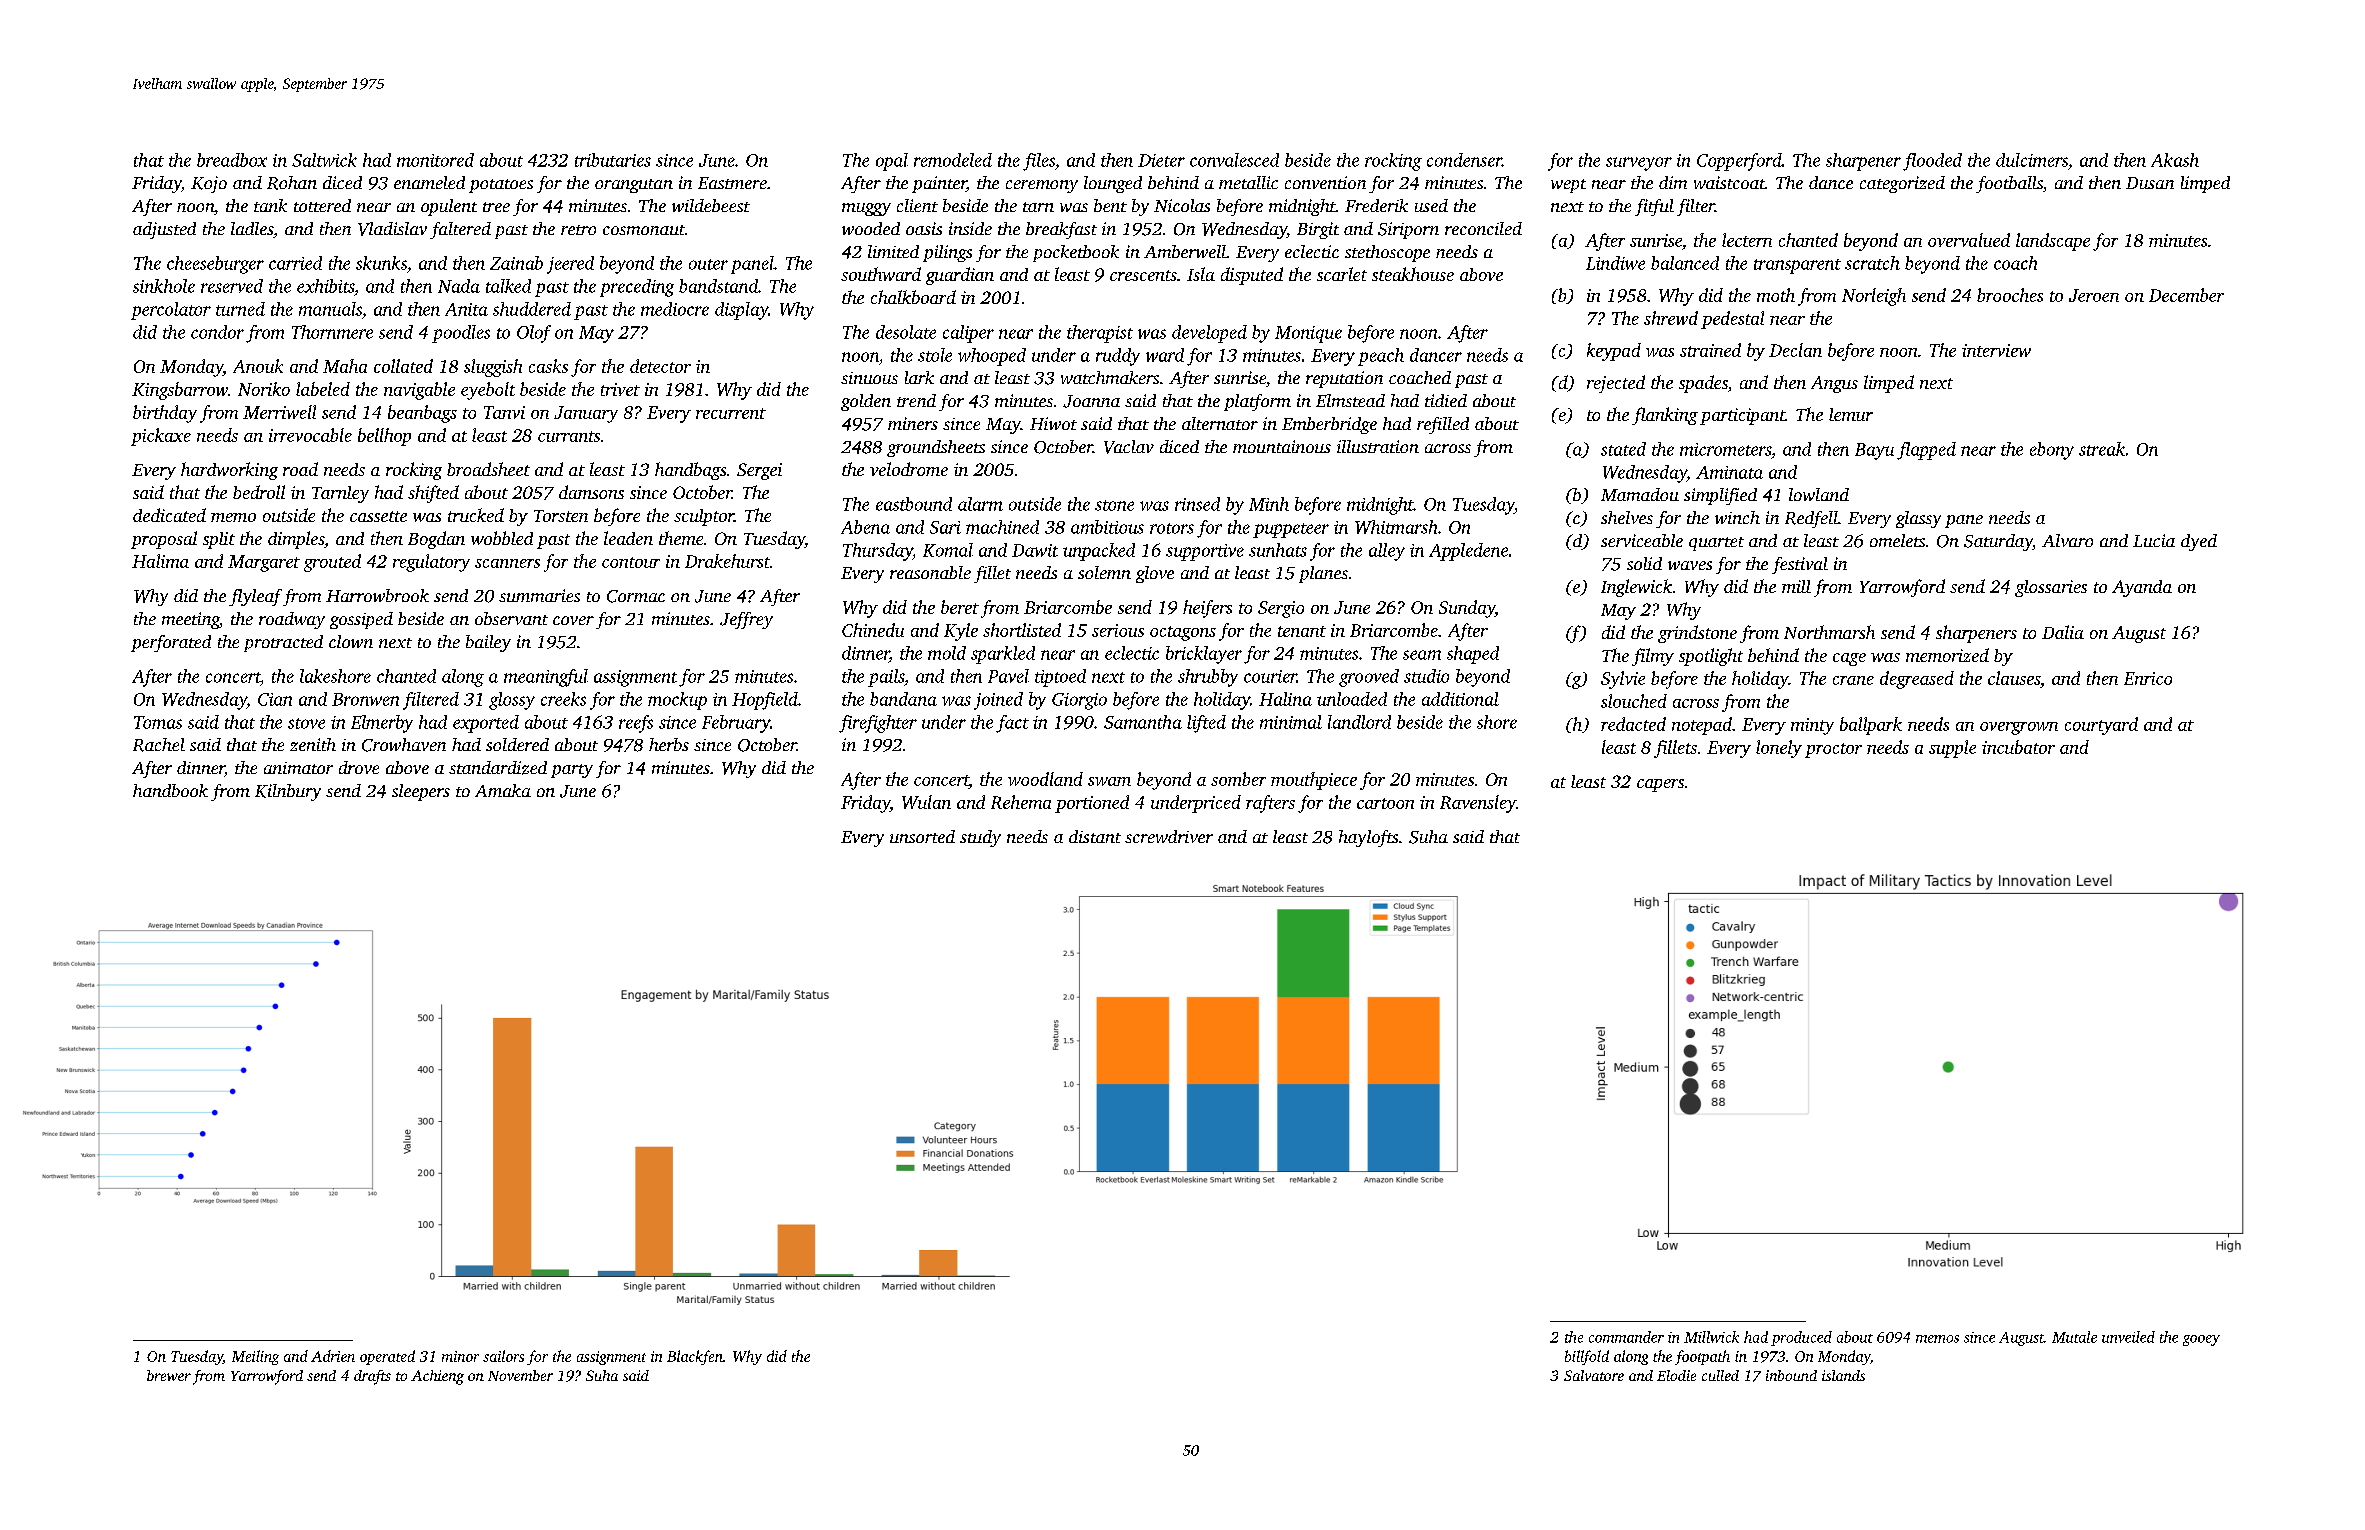 This screenshot has width=2365, height=1530. I want to click on billfold, so click(1587, 1357).
